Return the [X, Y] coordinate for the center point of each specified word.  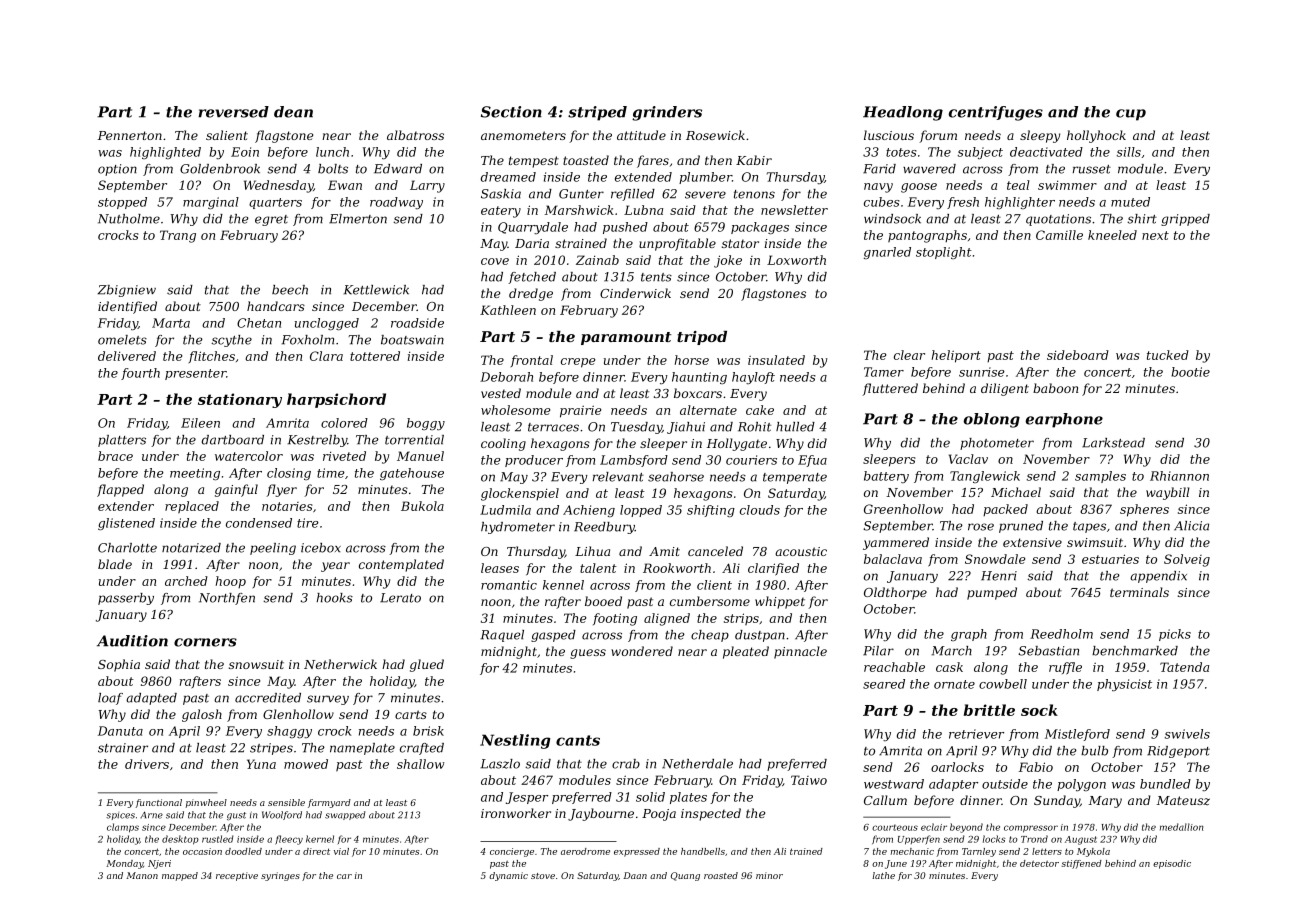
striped [597, 113]
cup [1131, 115]
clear [909, 355]
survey [328, 700]
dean [293, 112]
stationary [240, 400]
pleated [746, 652]
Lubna [643, 210]
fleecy [289, 840]
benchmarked [1135, 651]
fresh [963, 203]
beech [290, 290]
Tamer [884, 372]
